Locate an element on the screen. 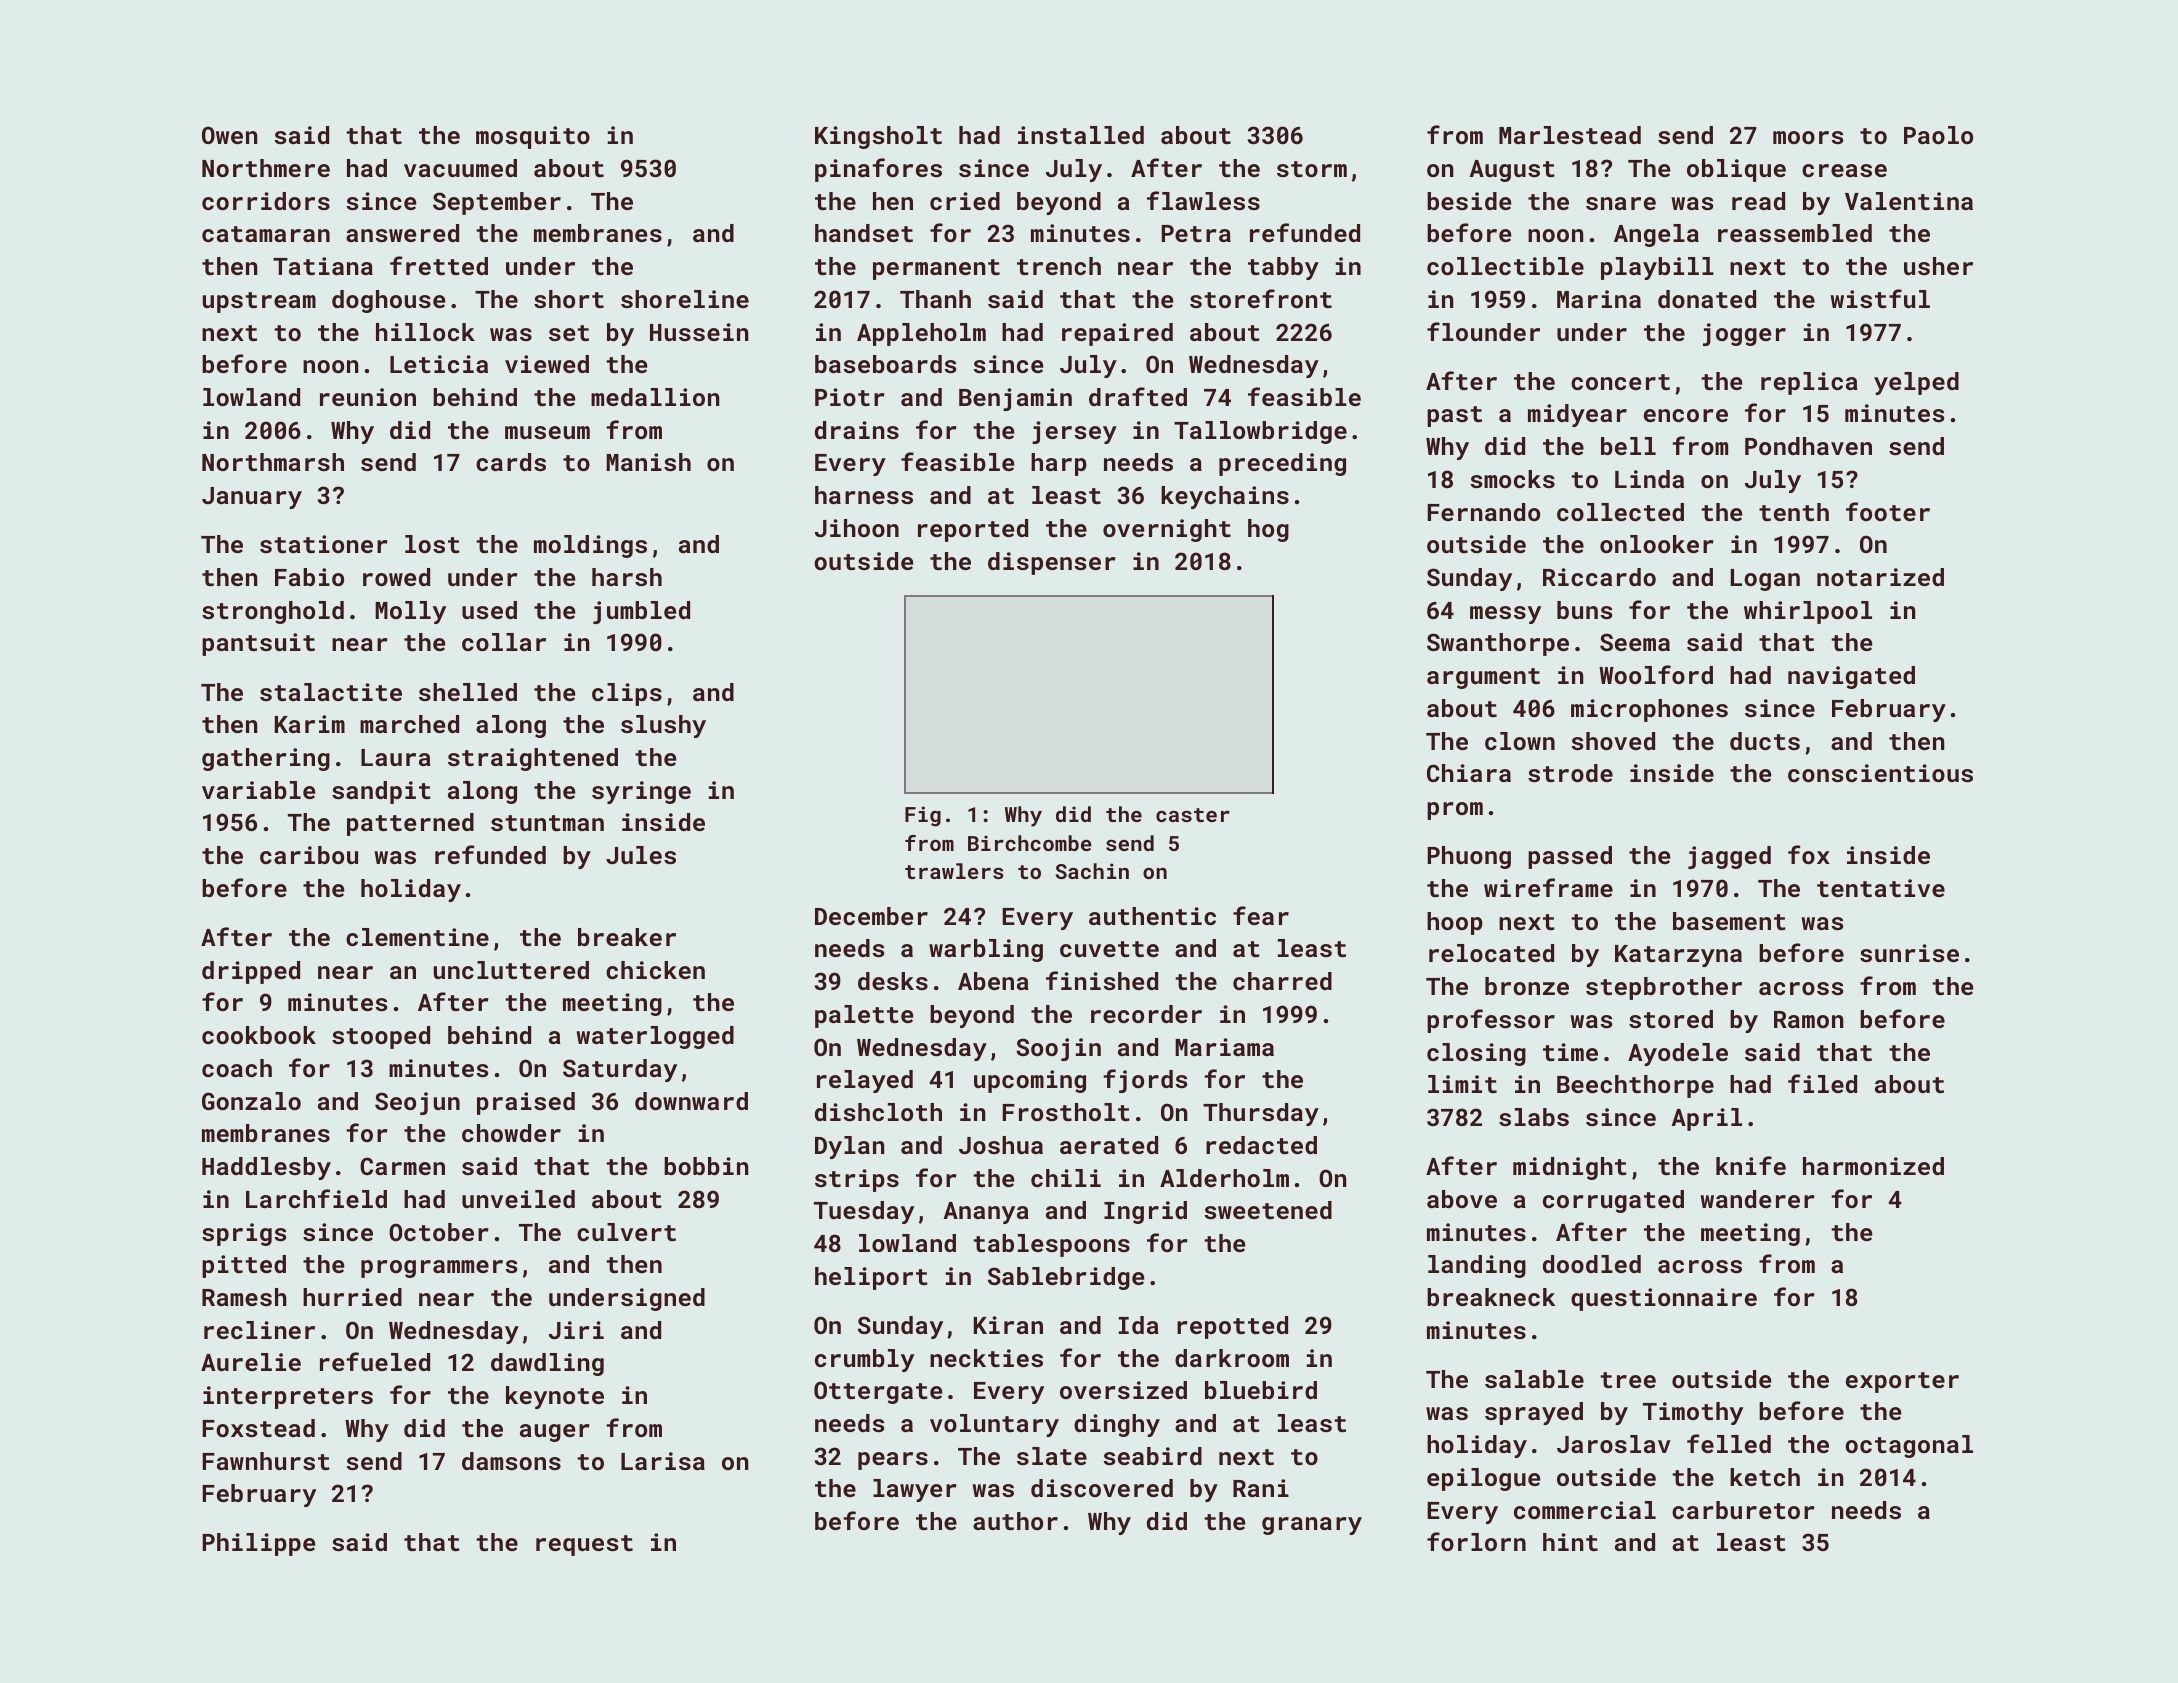 This screenshot has width=2178, height=1683. Fig is located at coordinates (923, 816).
